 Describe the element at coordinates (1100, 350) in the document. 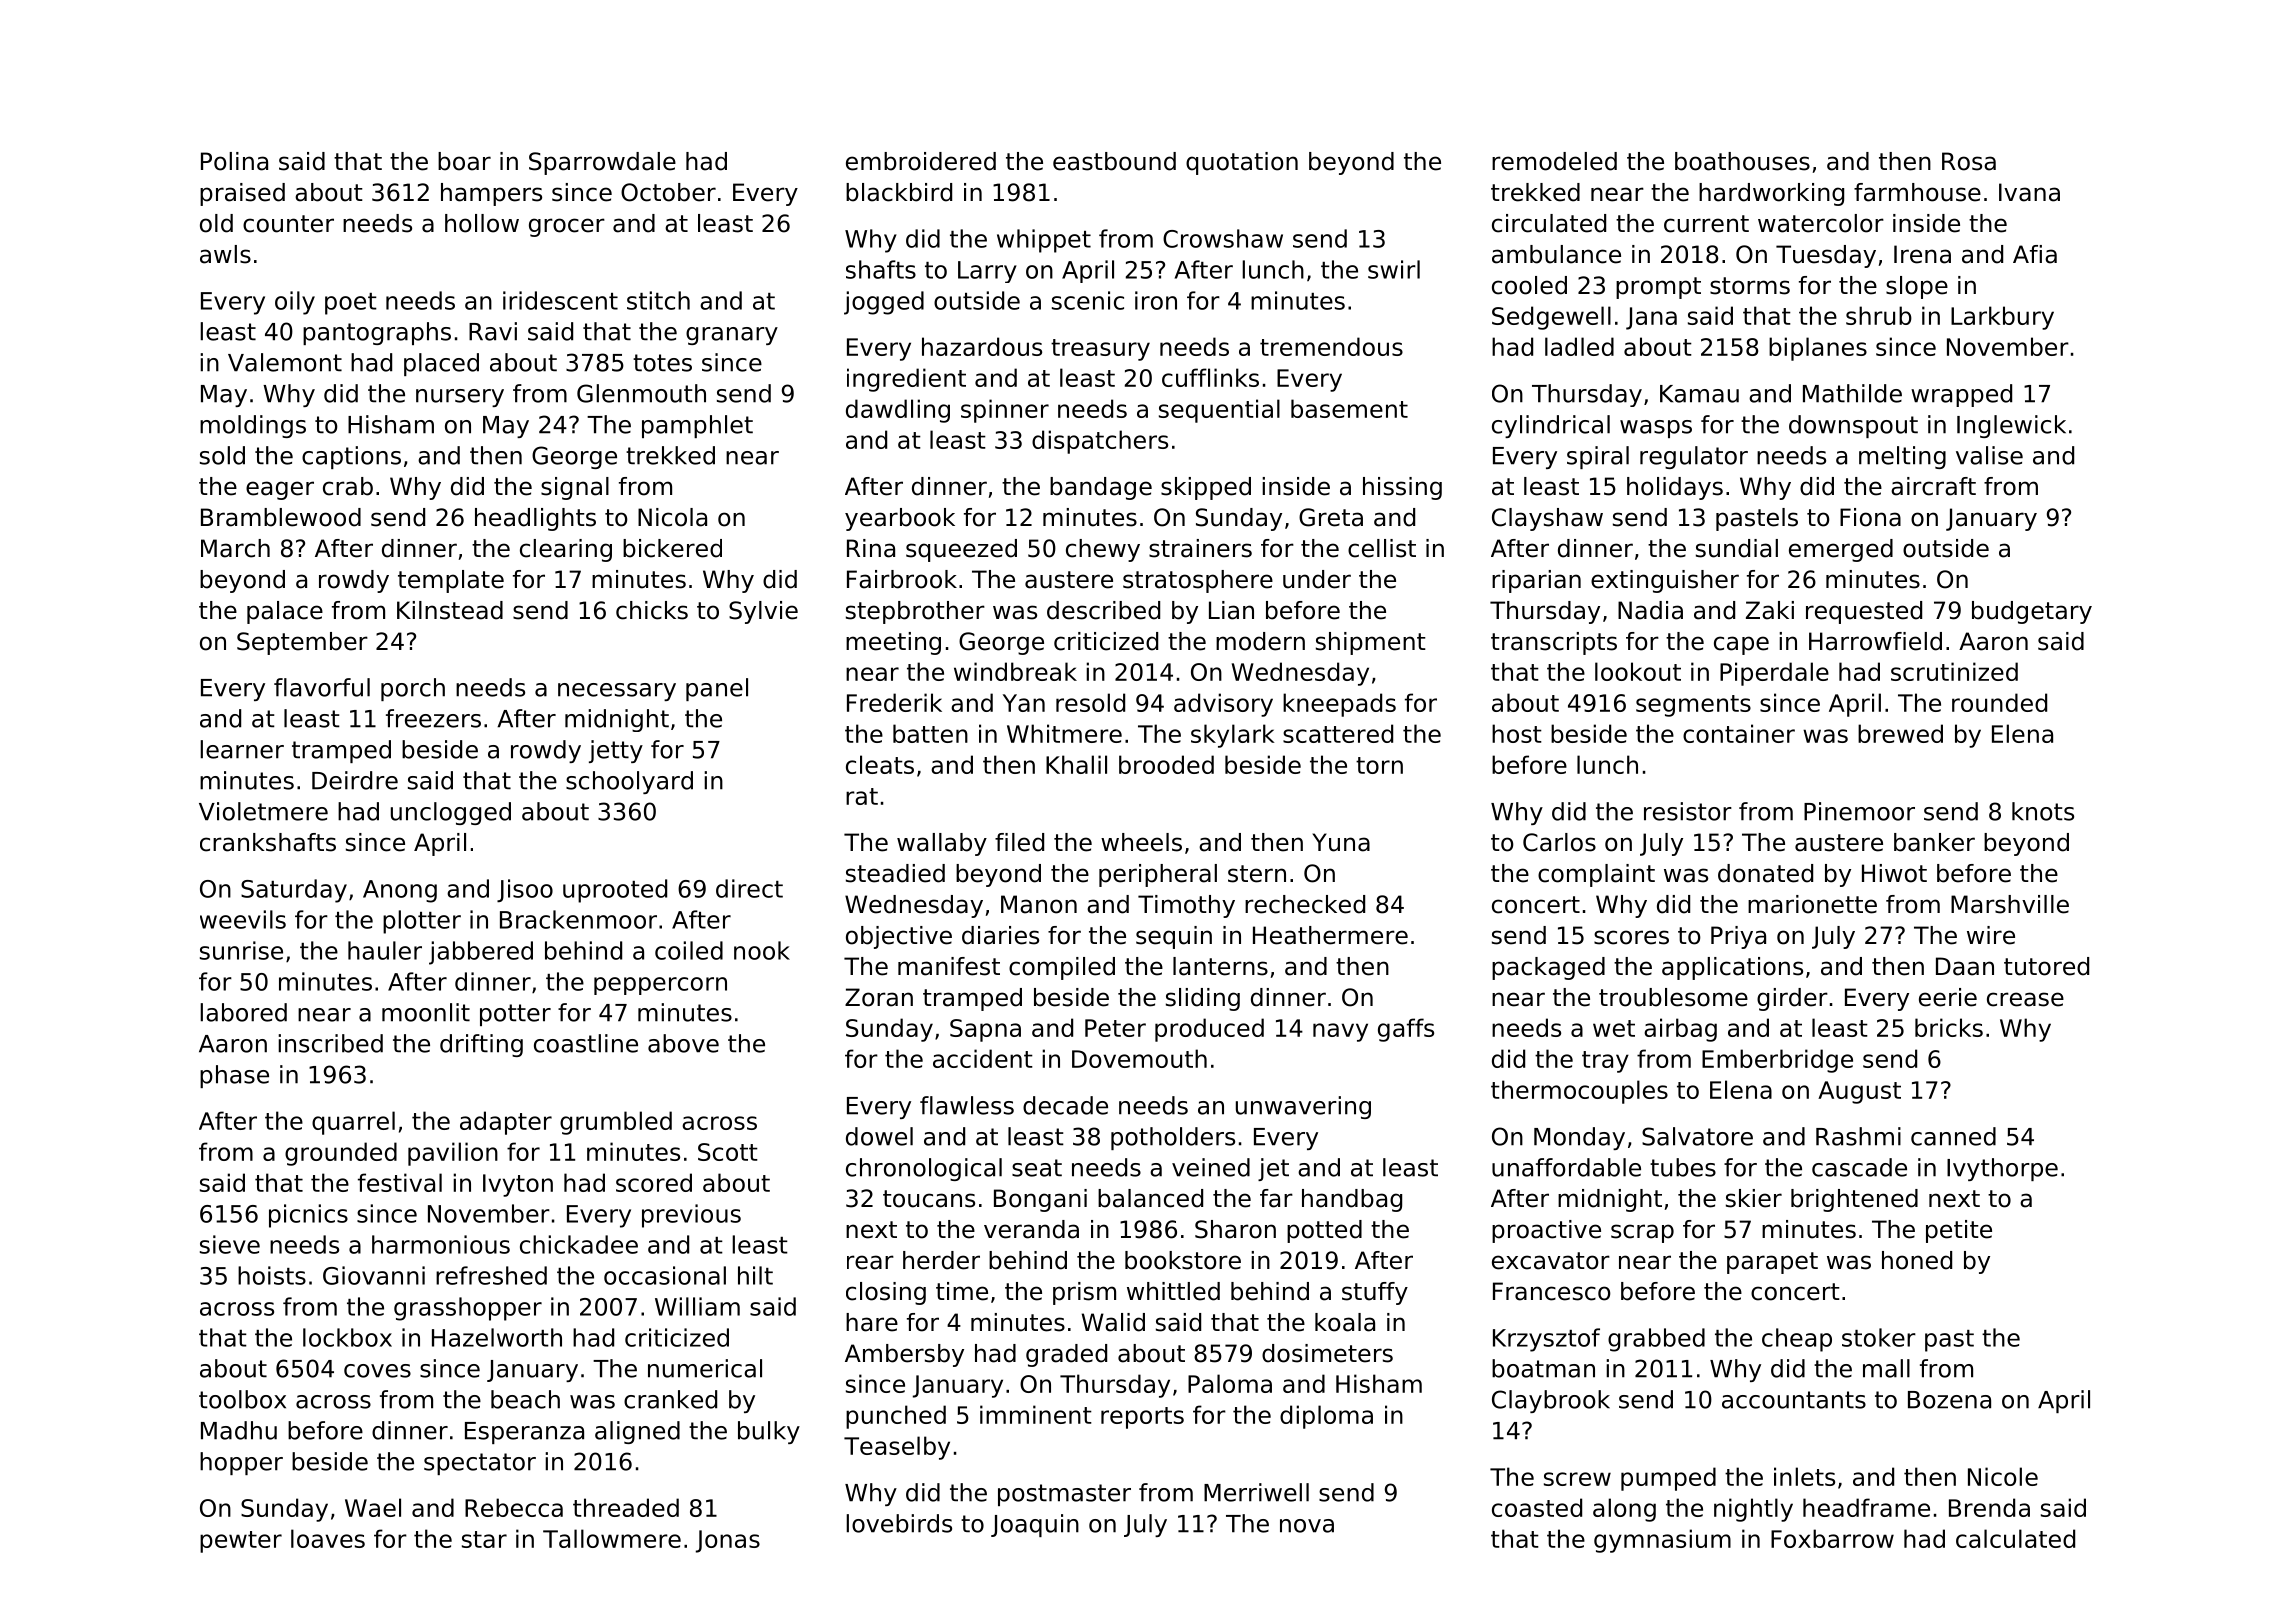

I see `treasury` at that location.
